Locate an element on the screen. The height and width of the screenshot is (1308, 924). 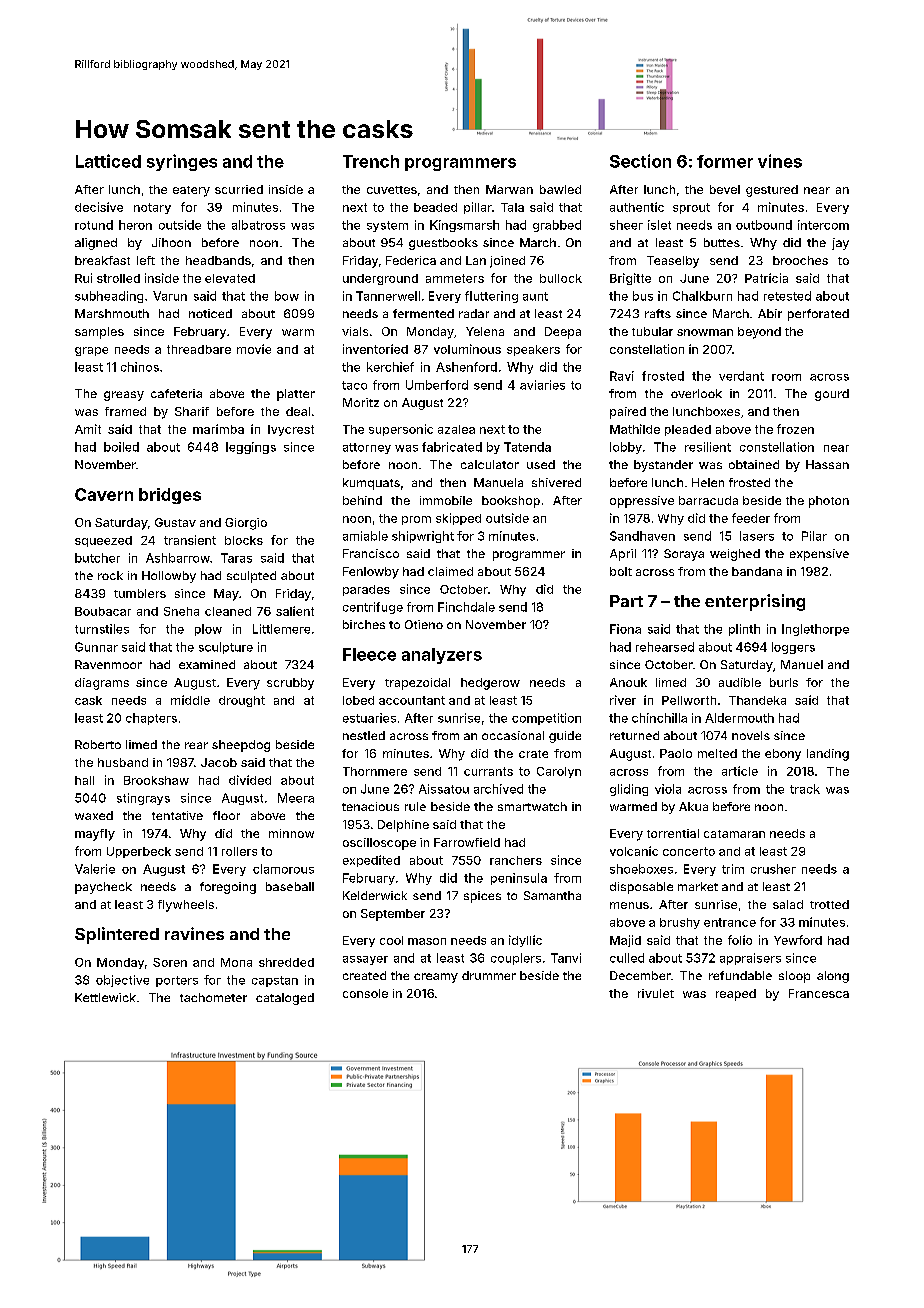
floor is located at coordinates (226, 815).
